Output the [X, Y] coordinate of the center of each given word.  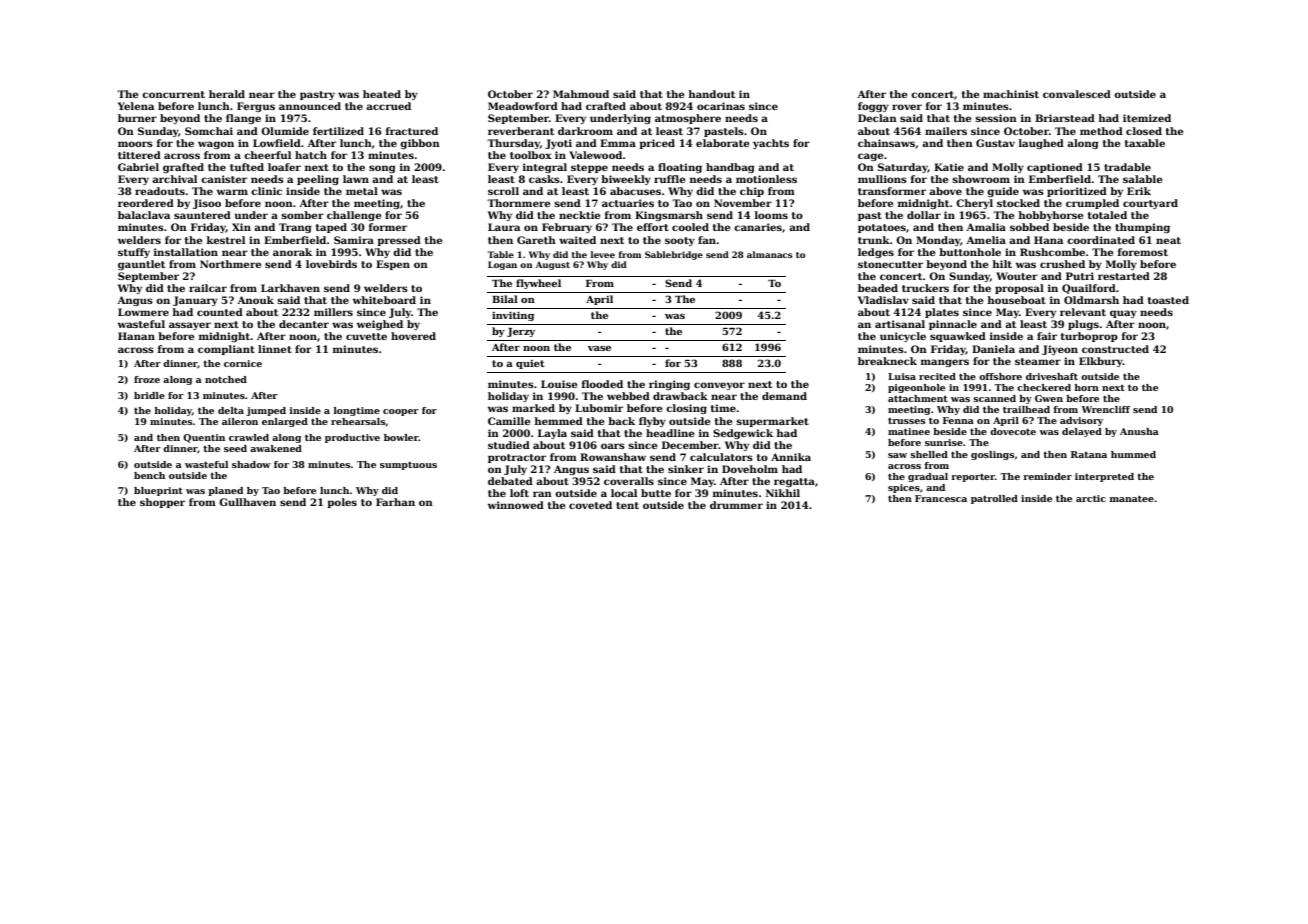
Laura [504, 227]
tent [627, 505]
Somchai [209, 131]
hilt [1002, 264]
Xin [241, 227]
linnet [275, 349]
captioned [1055, 168]
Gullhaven [247, 502]
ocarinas [721, 106]
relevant [1083, 312]
